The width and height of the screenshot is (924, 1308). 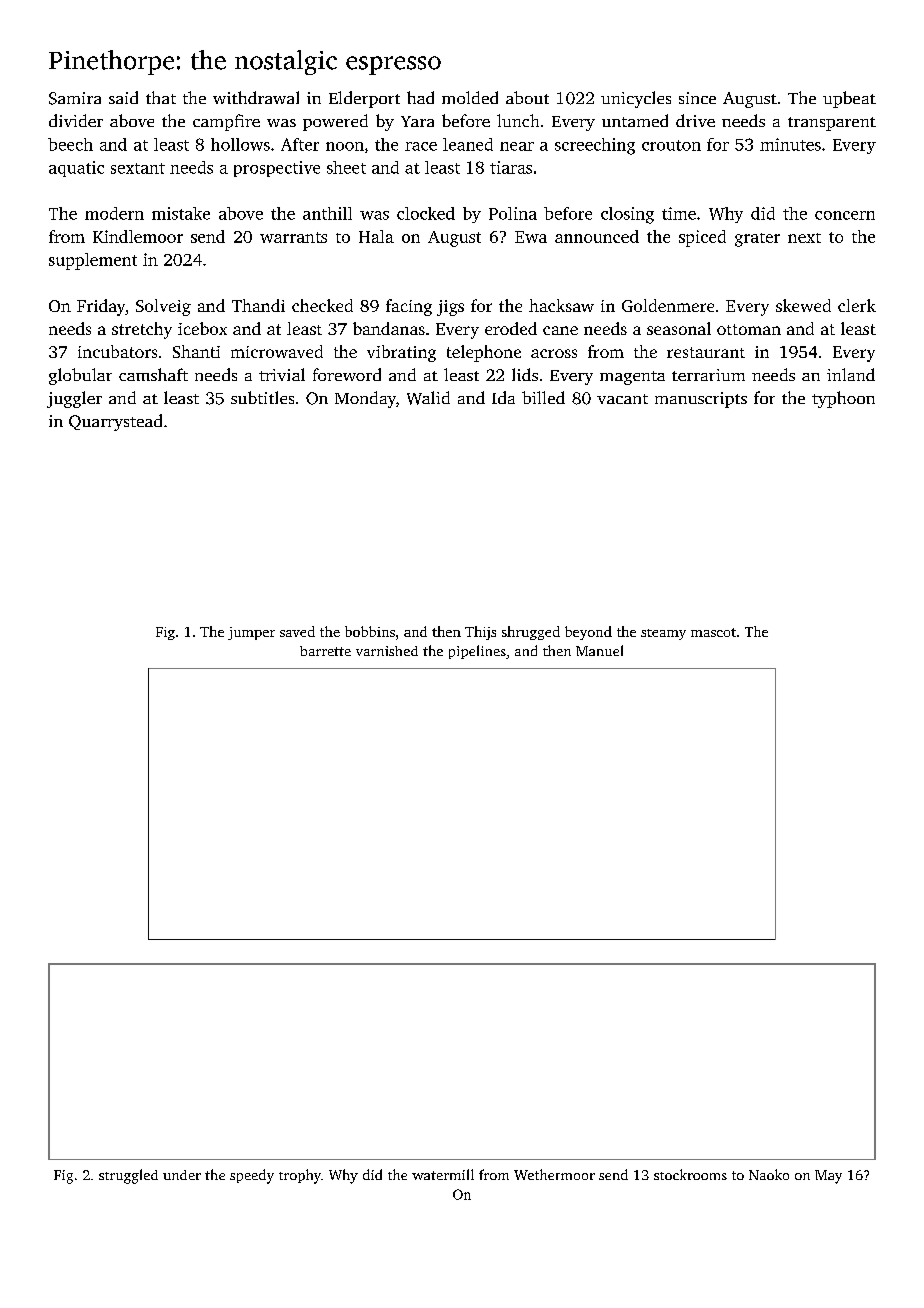 What do you see at coordinates (477, 652) in the screenshot?
I see `pipelines` at bounding box center [477, 652].
